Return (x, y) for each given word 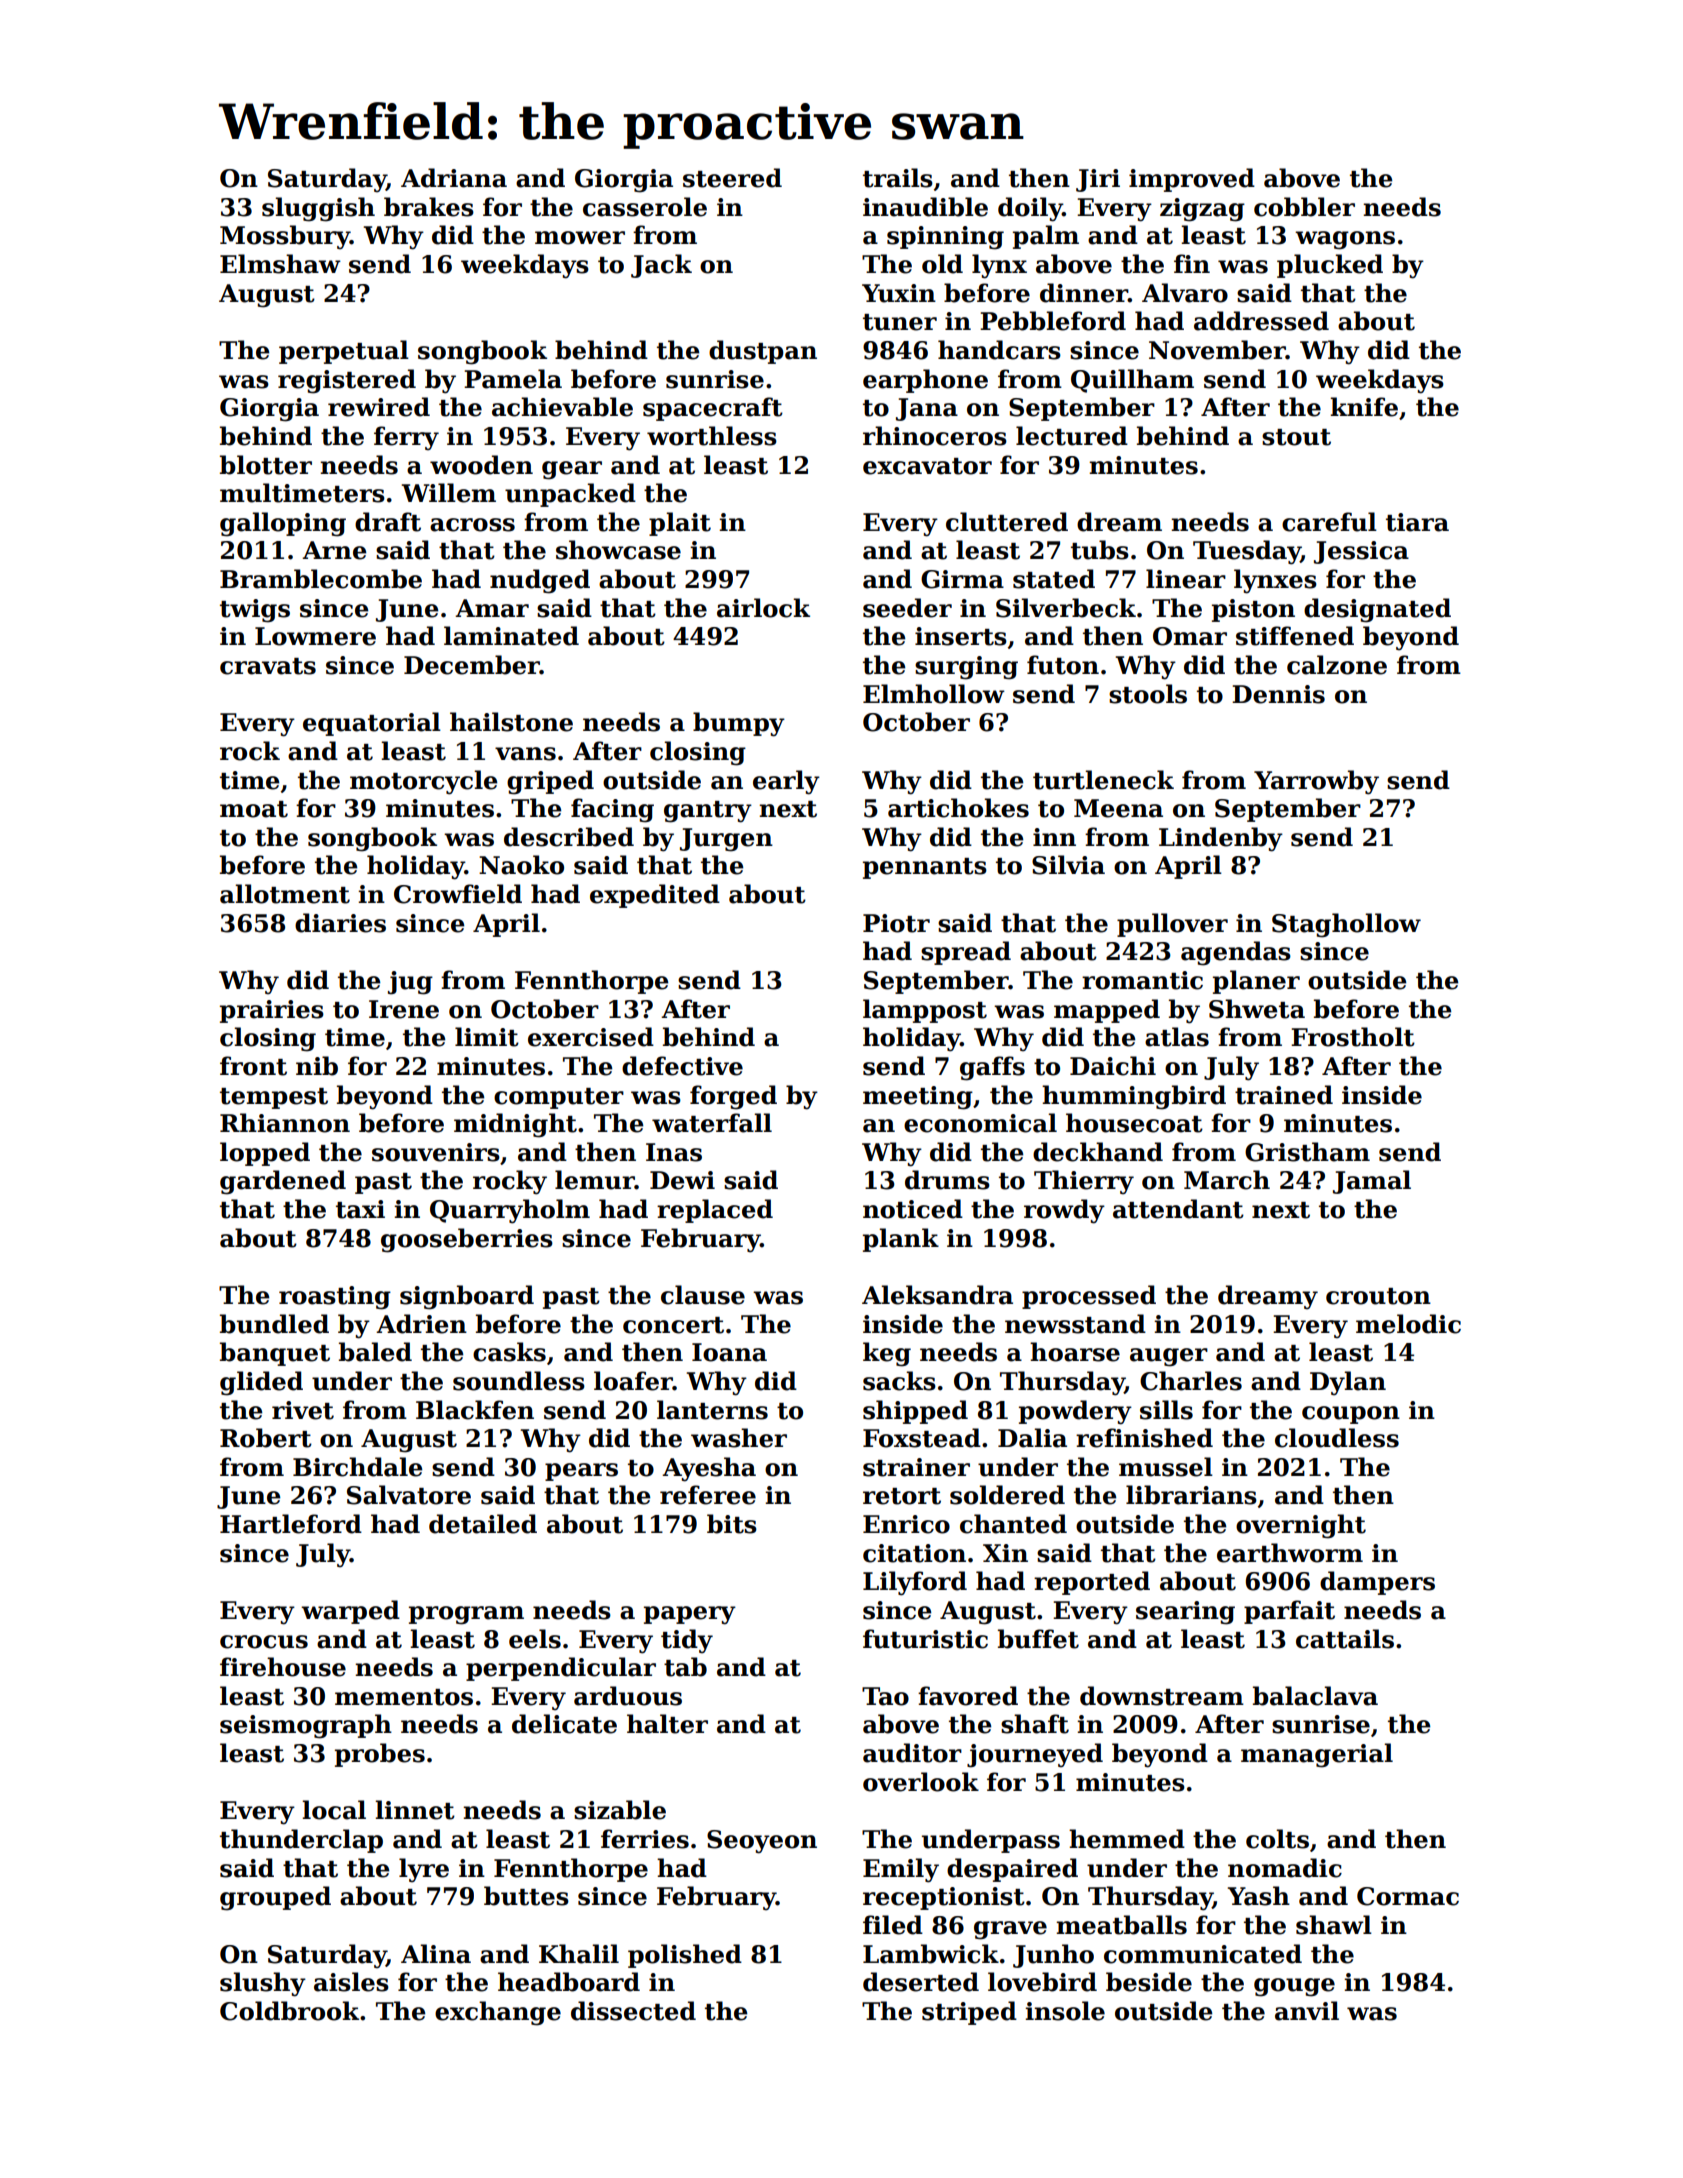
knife (1364, 407)
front (253, 1066)
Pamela (513, 379)
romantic (1142, 980)
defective (682, 1066)
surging (966, 668)
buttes (526, 1896)
